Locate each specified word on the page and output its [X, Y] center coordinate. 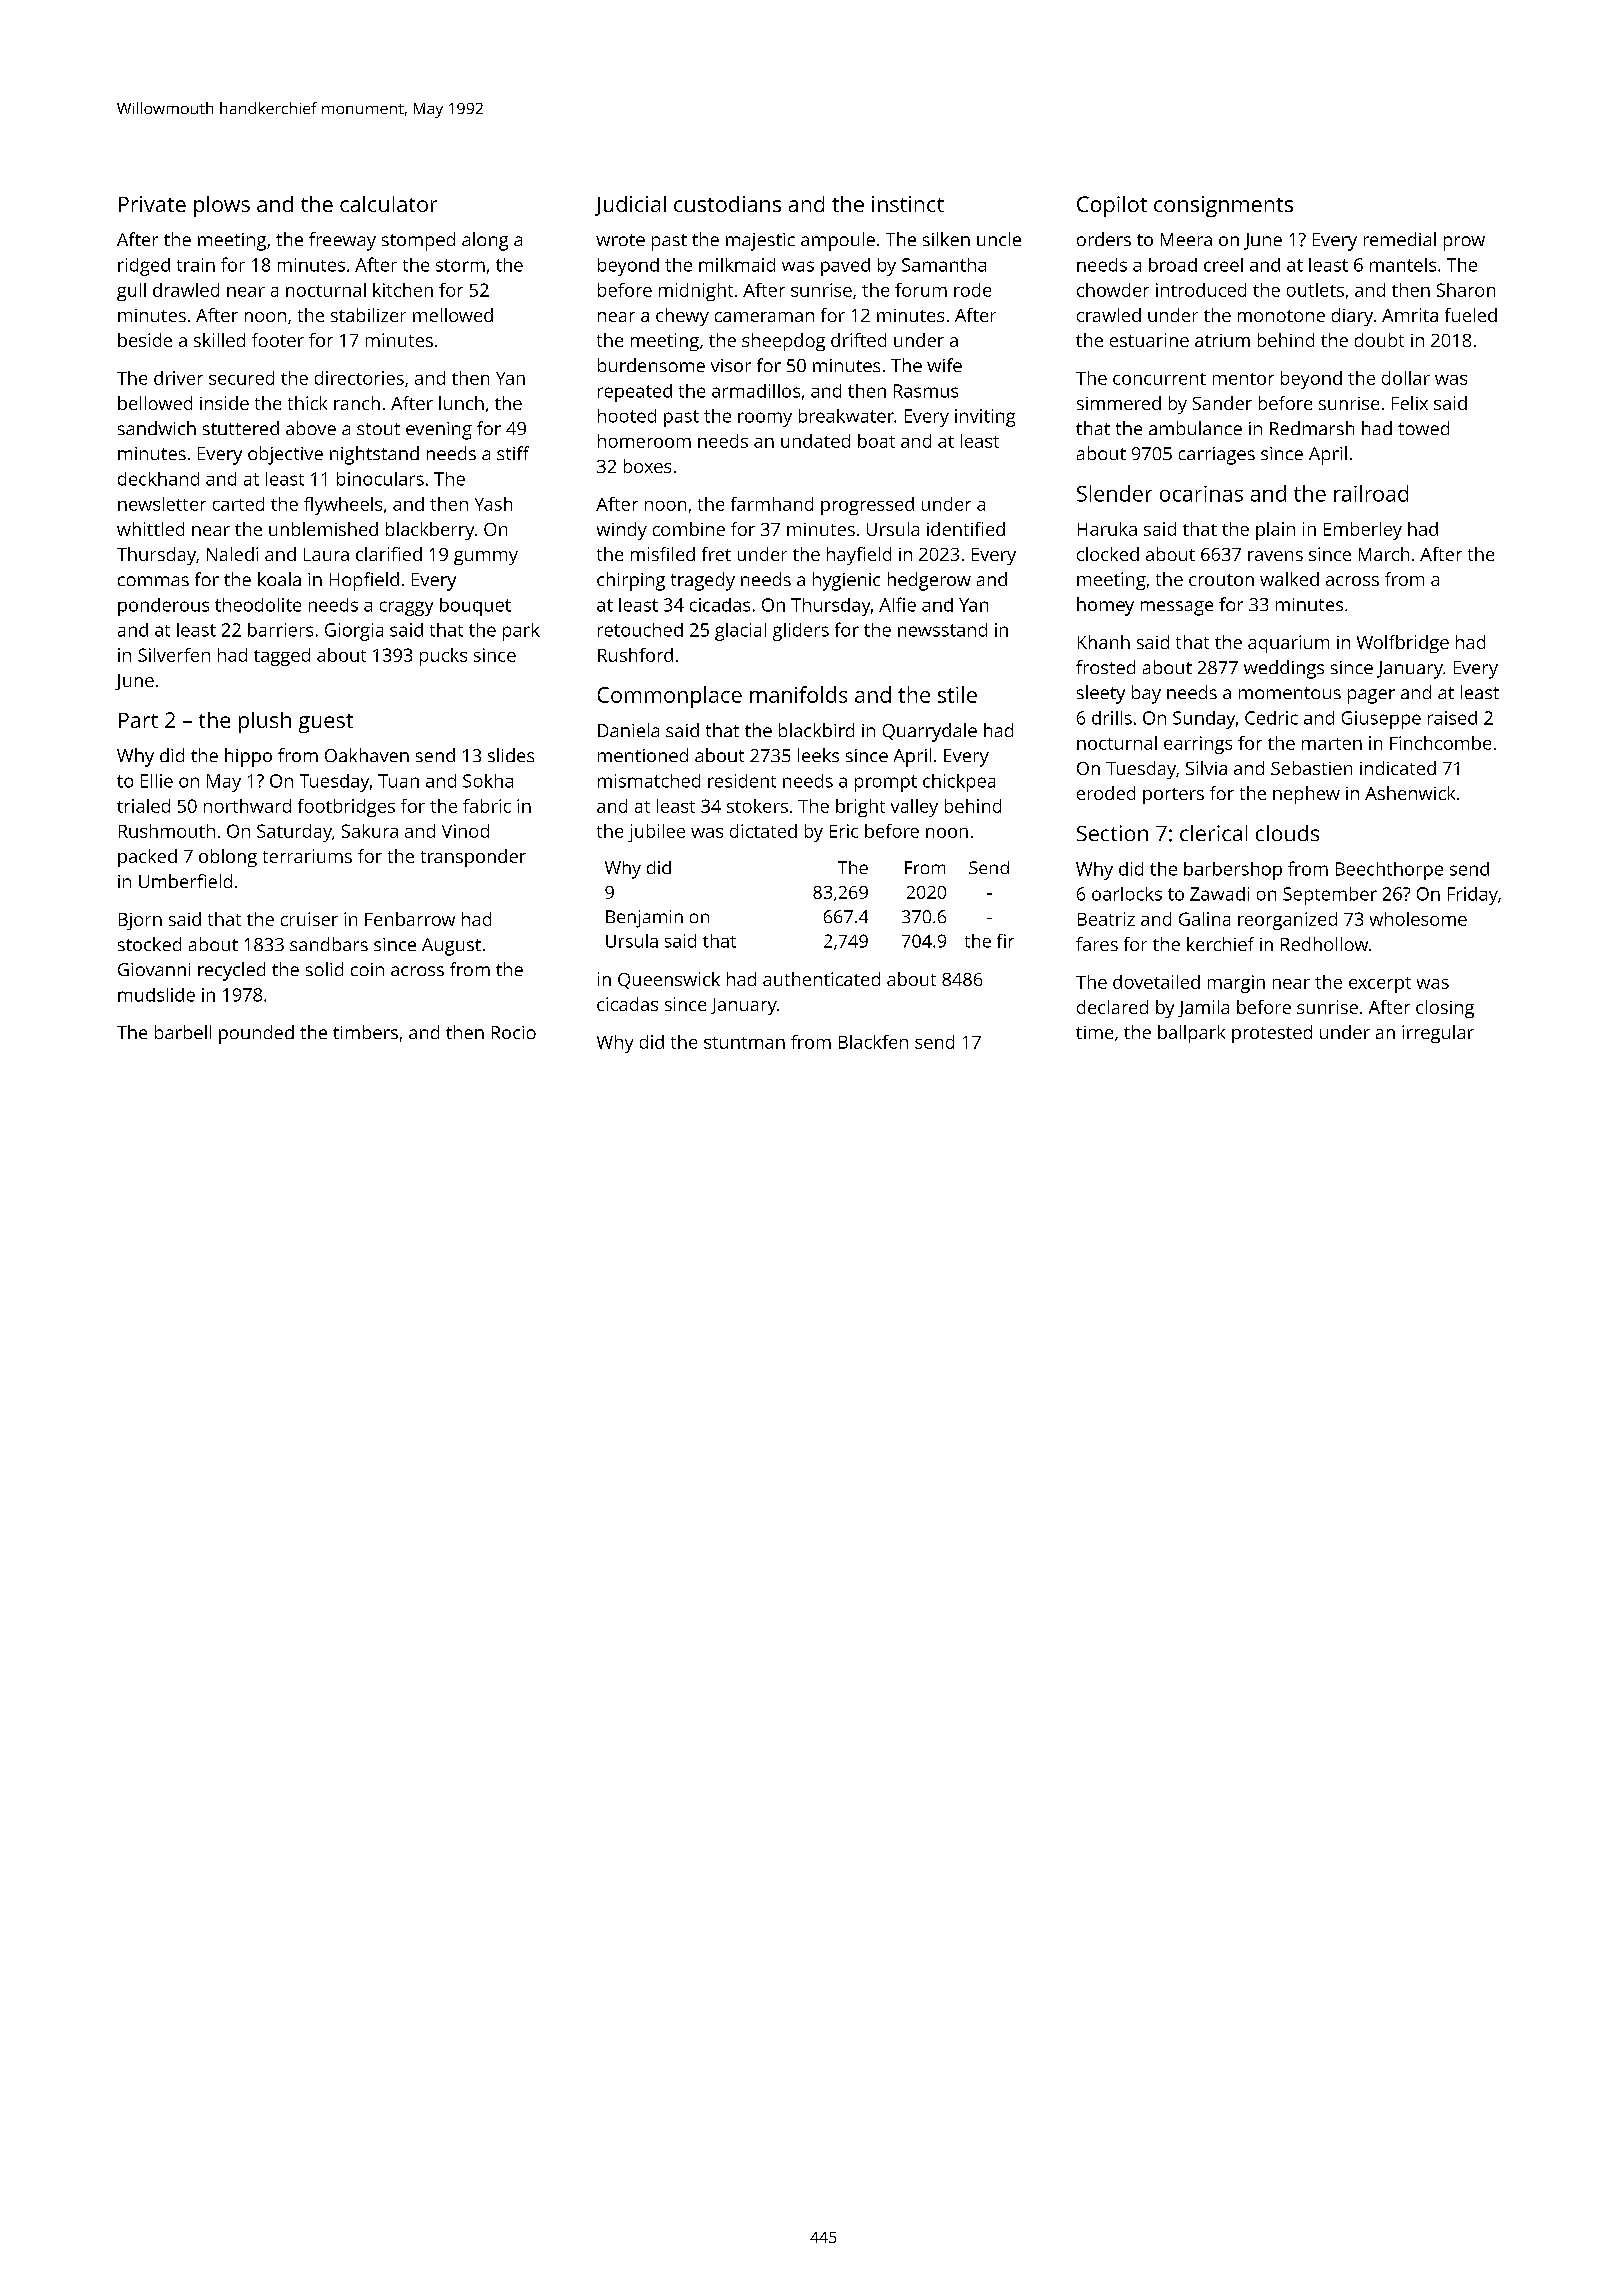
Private [152, 204]
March [1384, 554]
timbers [365, 1032]
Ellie [157, 781]
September [1330, 896]
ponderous [163, 607]
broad [1173, 265]
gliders [801, 632]
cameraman [764, 317]
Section [1112, 833]
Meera [1186, 239]
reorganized [1287, 921]
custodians [727, 204]
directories [359, 378]
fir [1005, 941]
